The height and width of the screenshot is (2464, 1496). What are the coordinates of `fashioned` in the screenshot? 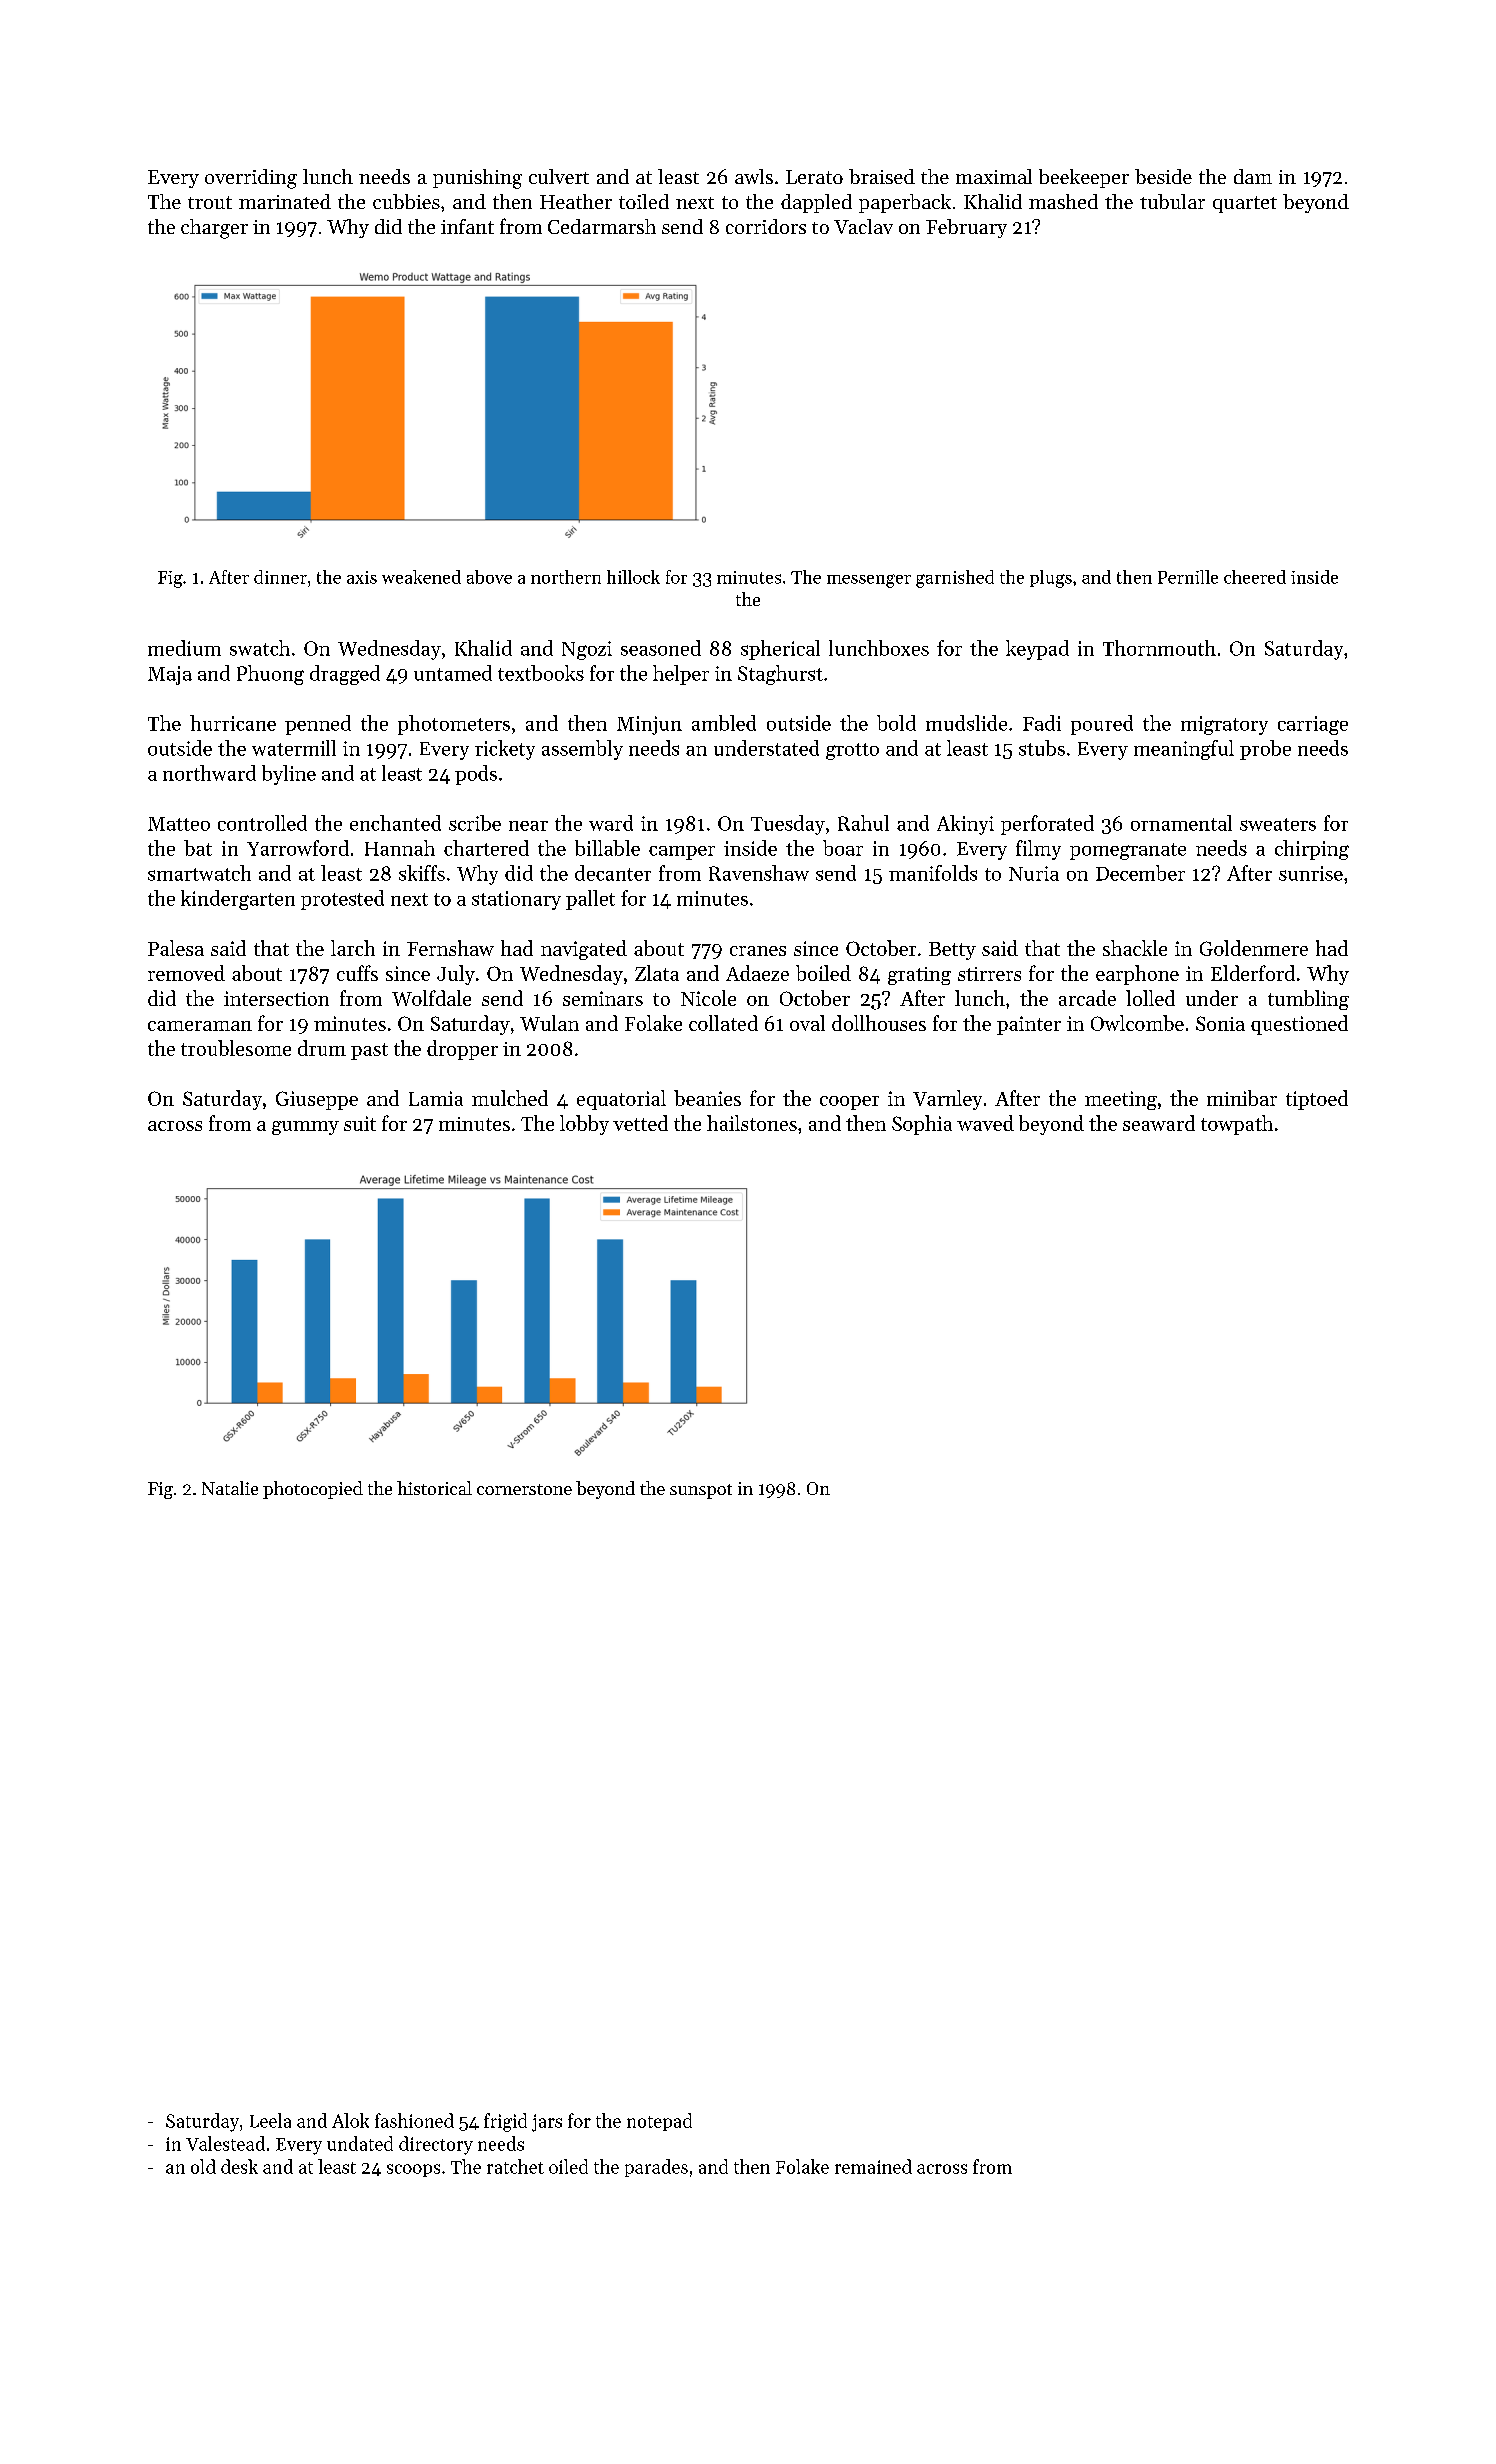 It's located at (414, 2120).
